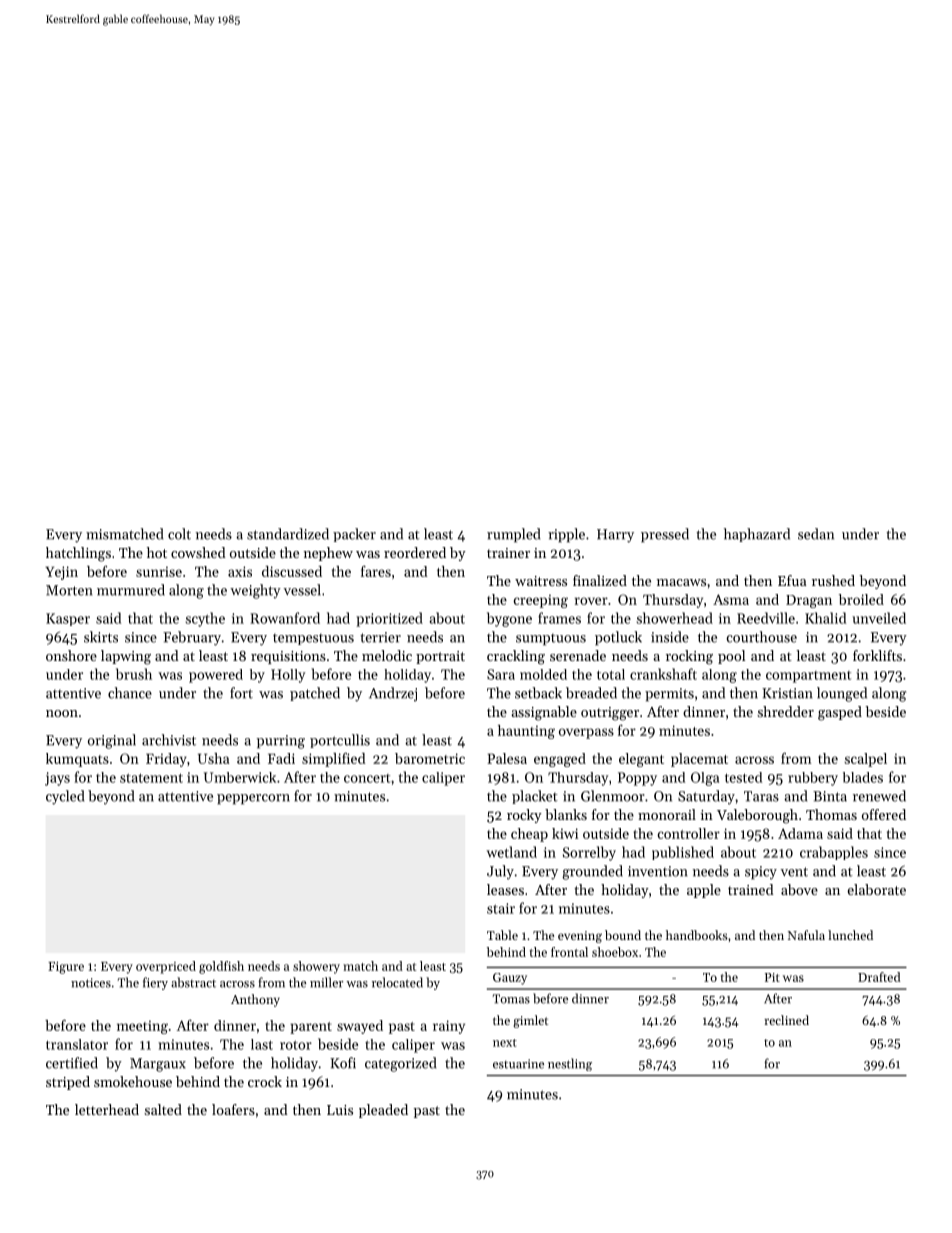 The height and width of the document is (1233, 952). What do you see at coordinates (808, 677) in the document?
I see `compartment` at bounding box center [808, 677].
